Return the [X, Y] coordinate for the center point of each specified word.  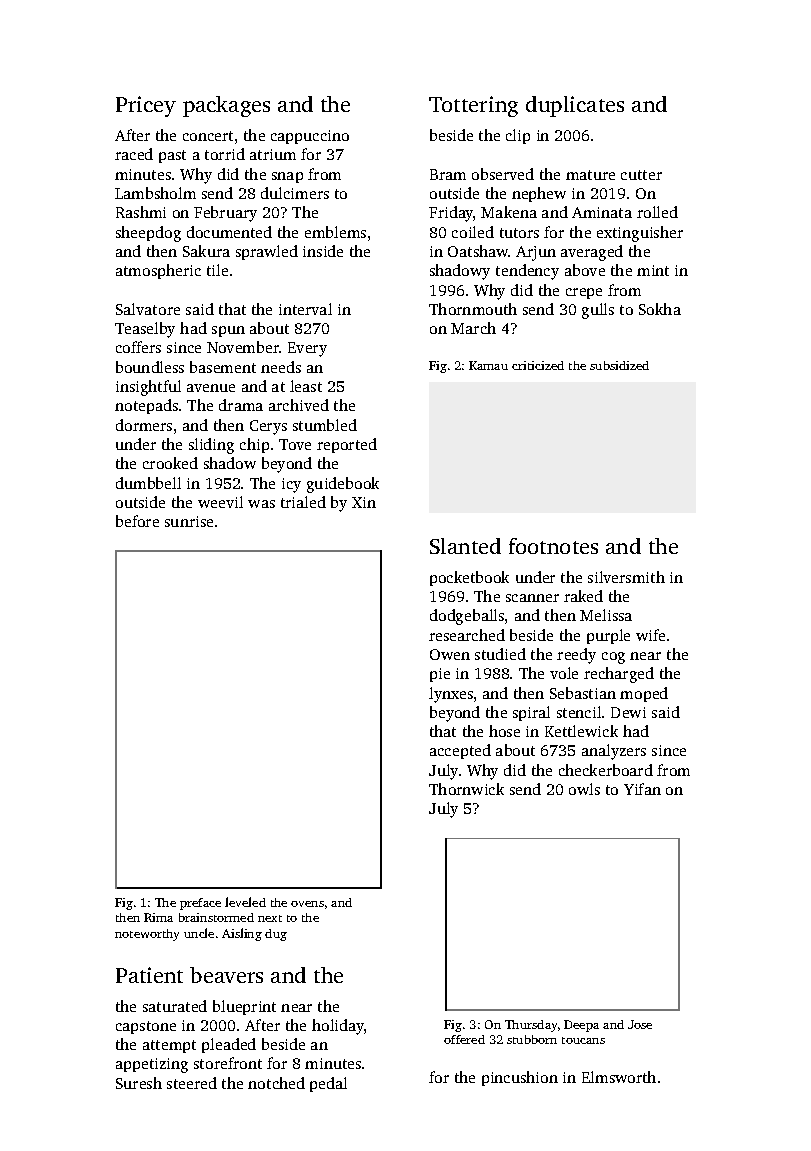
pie [440, 675]
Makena [509, 212]
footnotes [553, 546]
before [137, 521]
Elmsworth [619, 1077]
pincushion [520, 1078]
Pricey [146, 106]
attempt [169, 1046]
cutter [641, 175]
